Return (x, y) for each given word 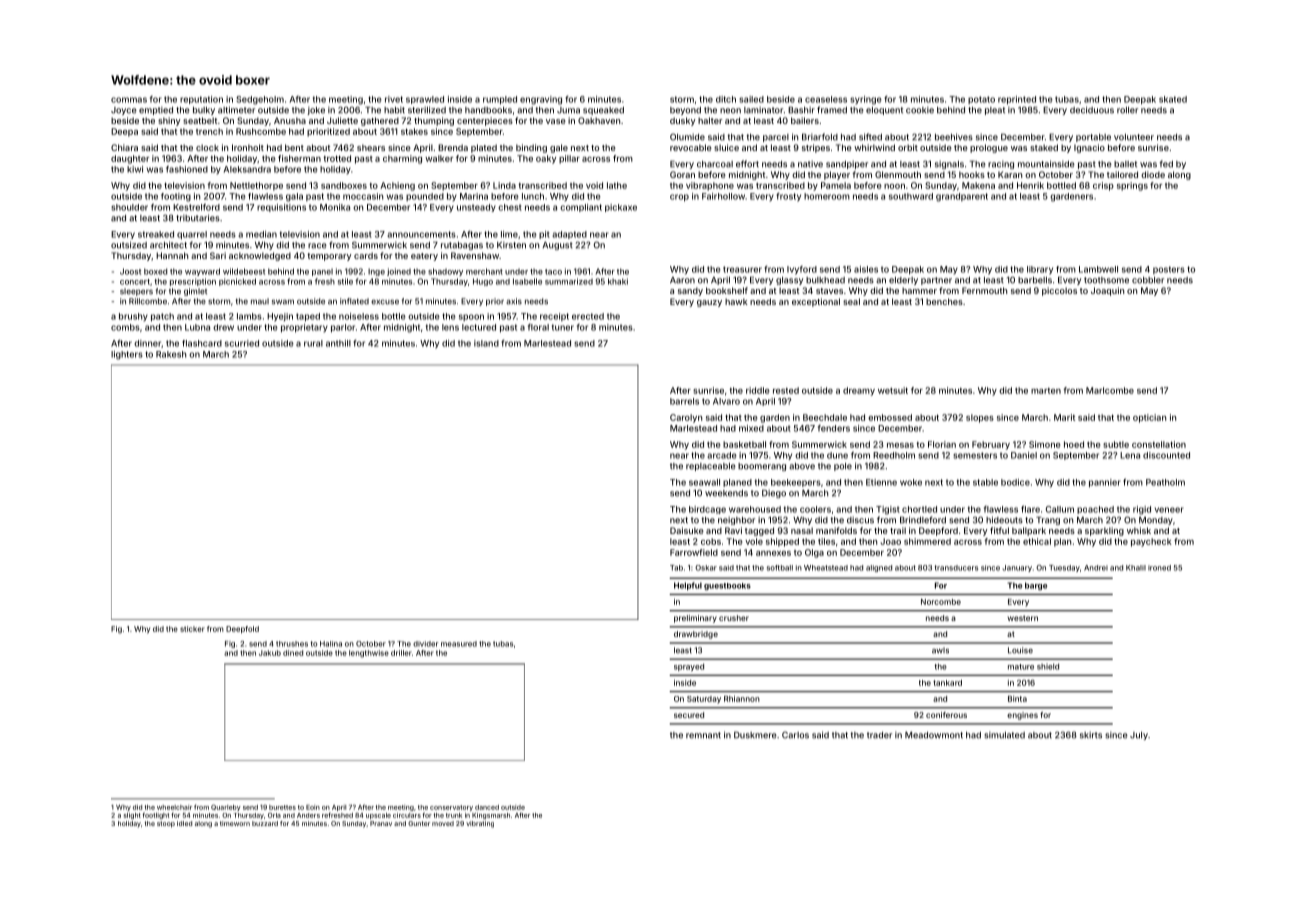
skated (1173, 99)
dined (293, 653)
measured (459, 644)
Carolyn (686, 418)
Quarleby (226, 808)
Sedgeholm (260, 100)
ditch (726, 99)
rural (313, 343)
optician (1149, 418)
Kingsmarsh (491, 816)
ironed (1159, 568)
